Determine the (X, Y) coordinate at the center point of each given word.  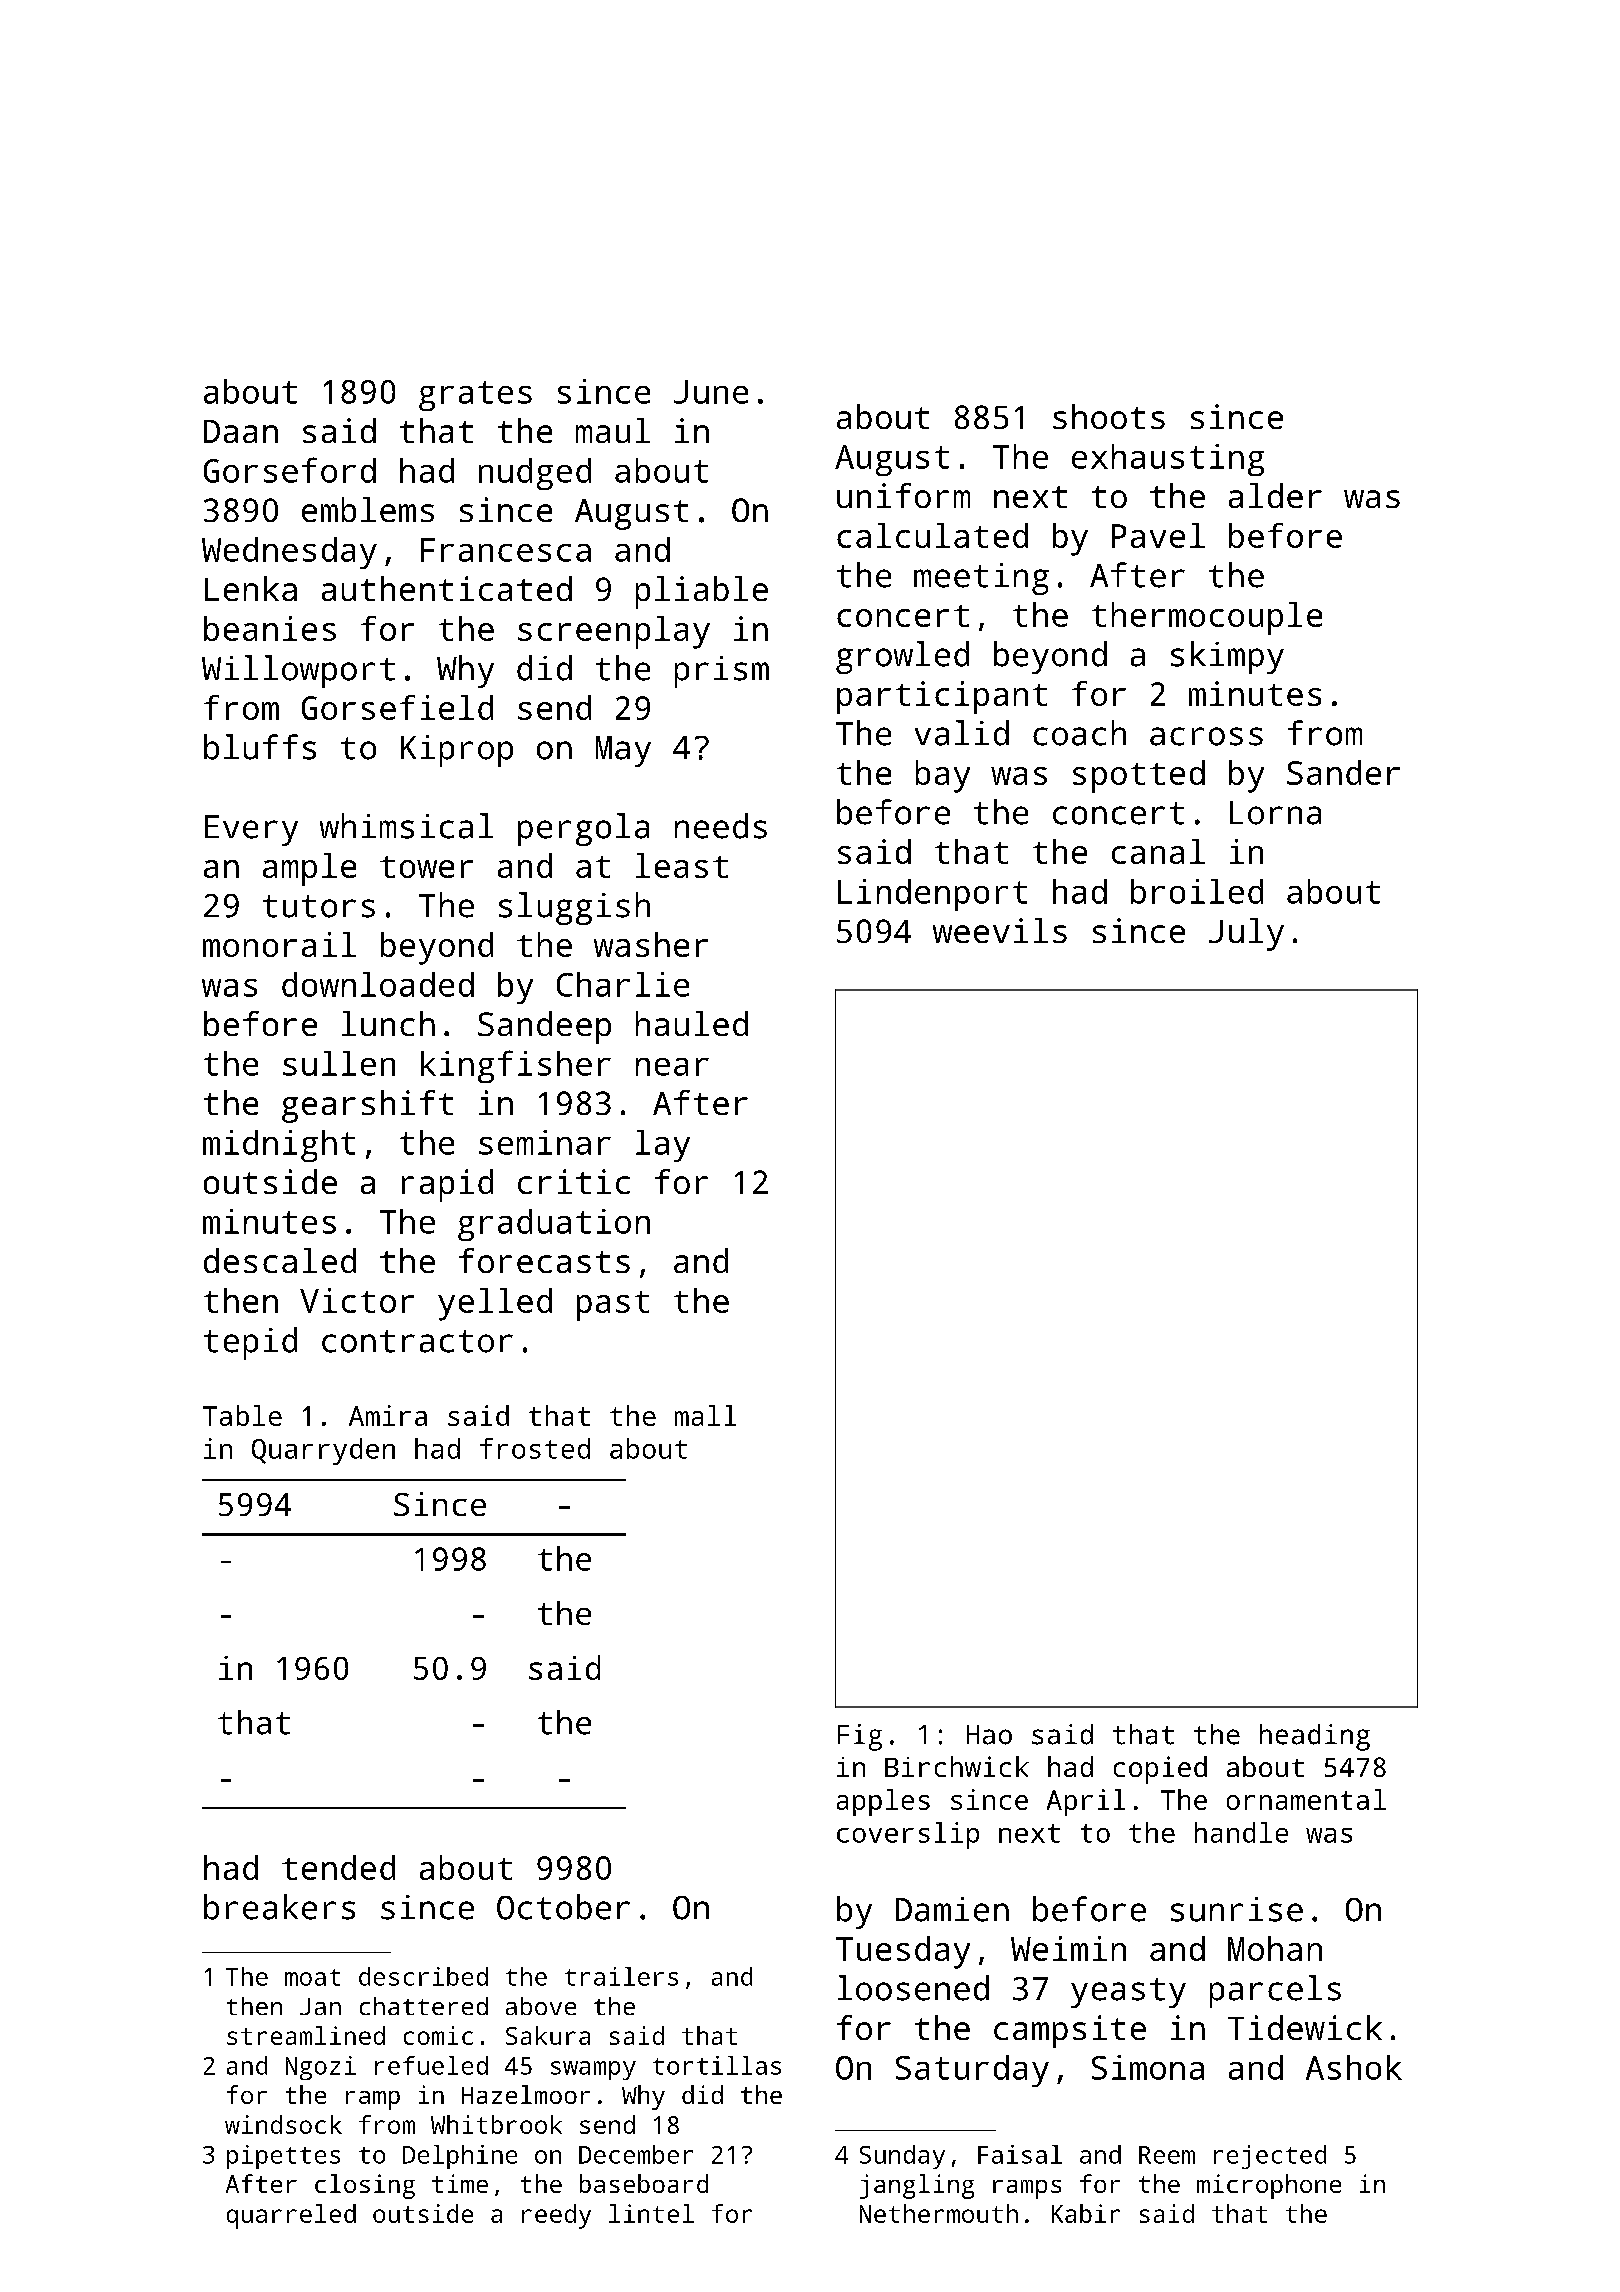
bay (943, 776)
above (541, 2006)
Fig (860, 1737)
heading (1315, 1737)
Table (242, 1415)
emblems (368, 509)
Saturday (972, 2071)
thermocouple (1207, 618)
